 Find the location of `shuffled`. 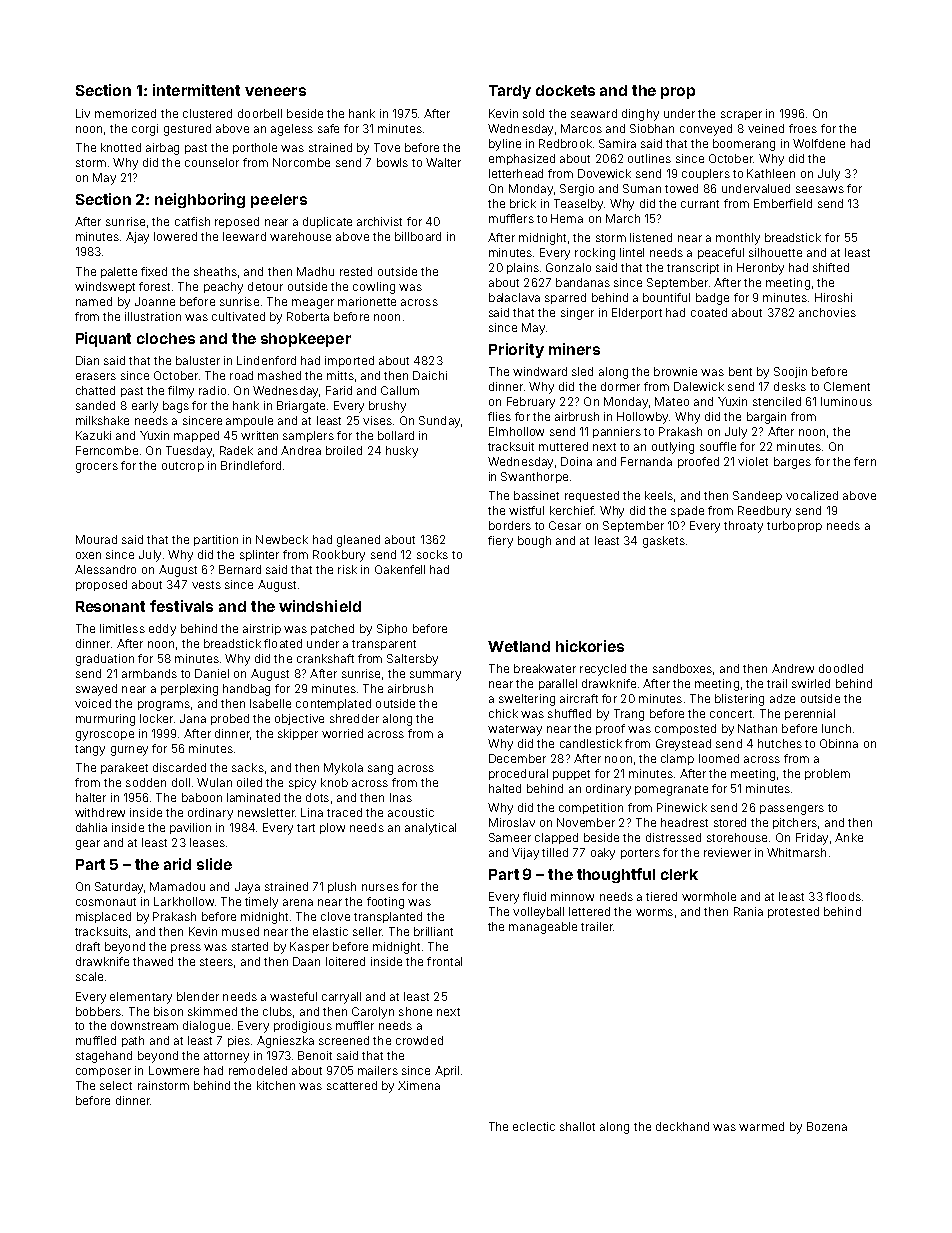

shuffled is located at coordinates (569, 713).
